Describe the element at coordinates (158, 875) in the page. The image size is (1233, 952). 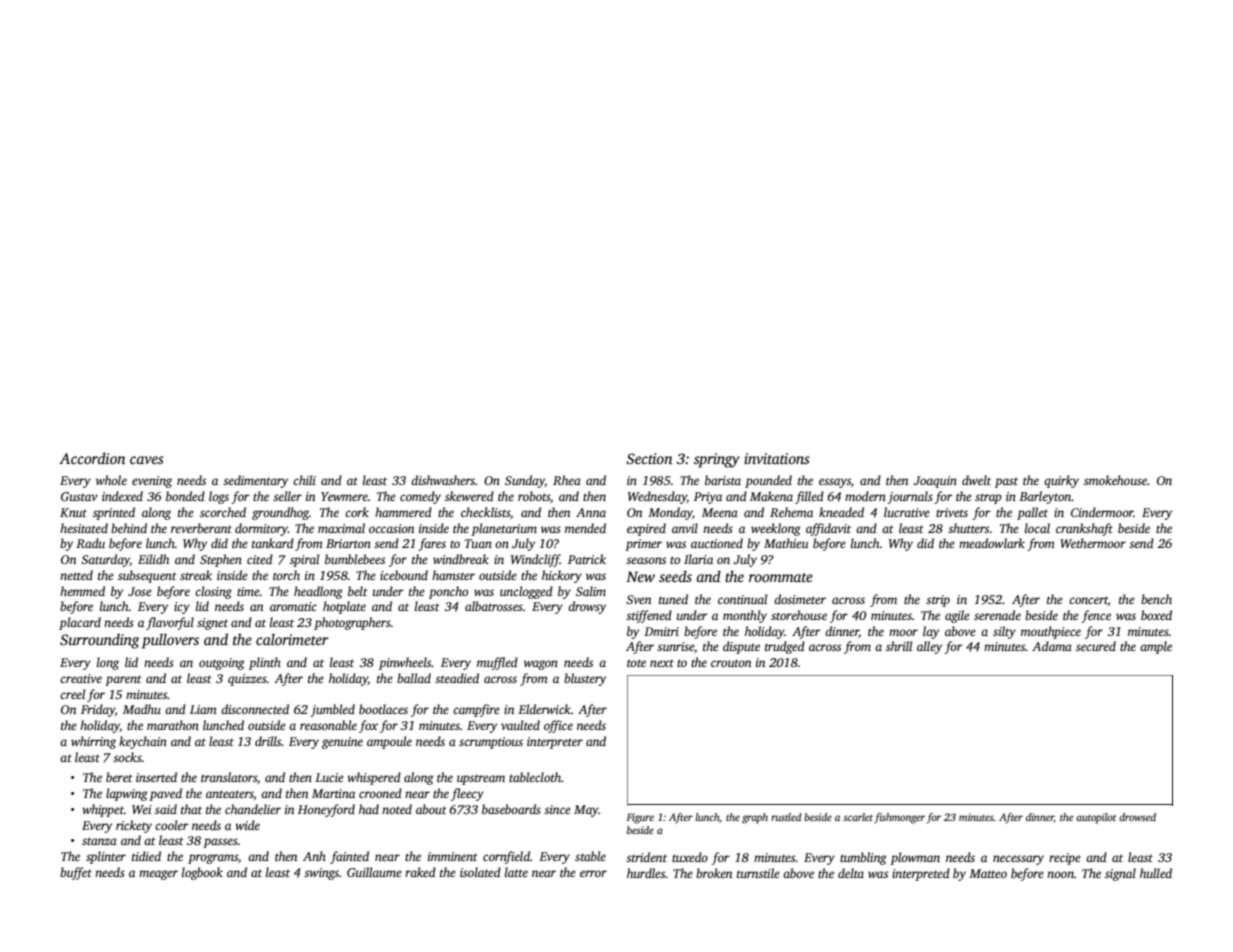
I see `meager` at that location.
